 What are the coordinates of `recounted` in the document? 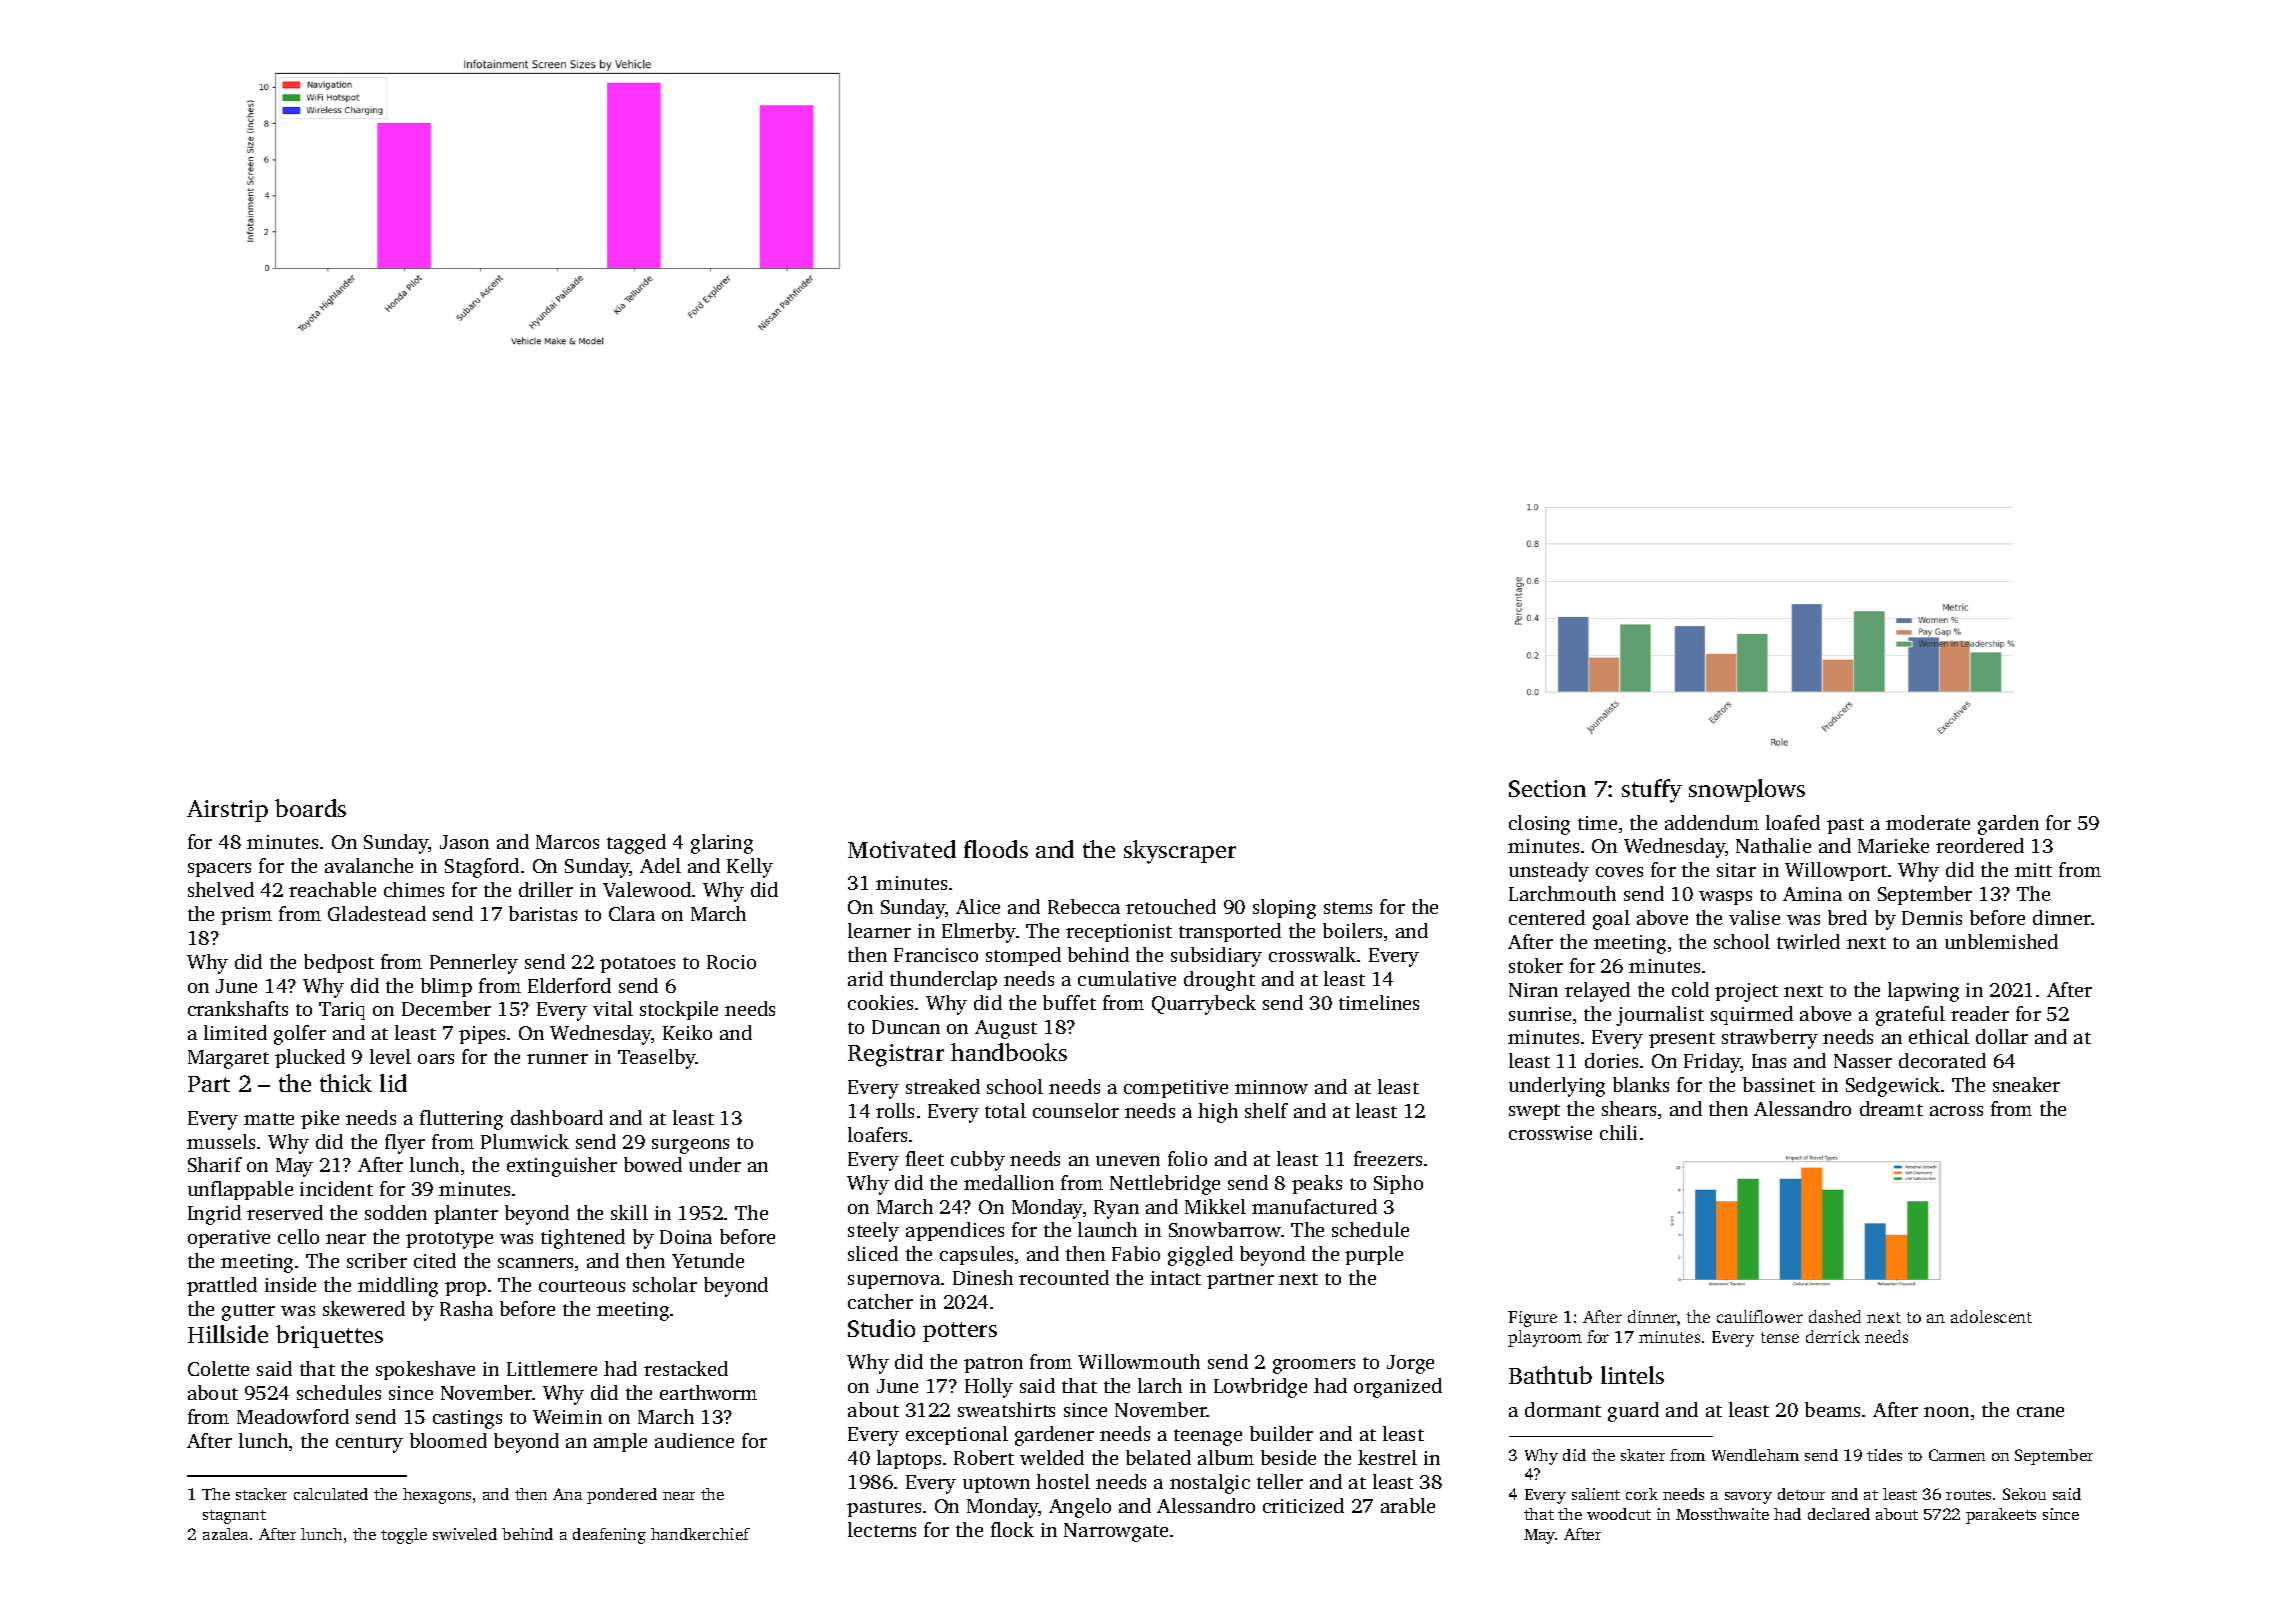 It's located at (1064, 1277).
